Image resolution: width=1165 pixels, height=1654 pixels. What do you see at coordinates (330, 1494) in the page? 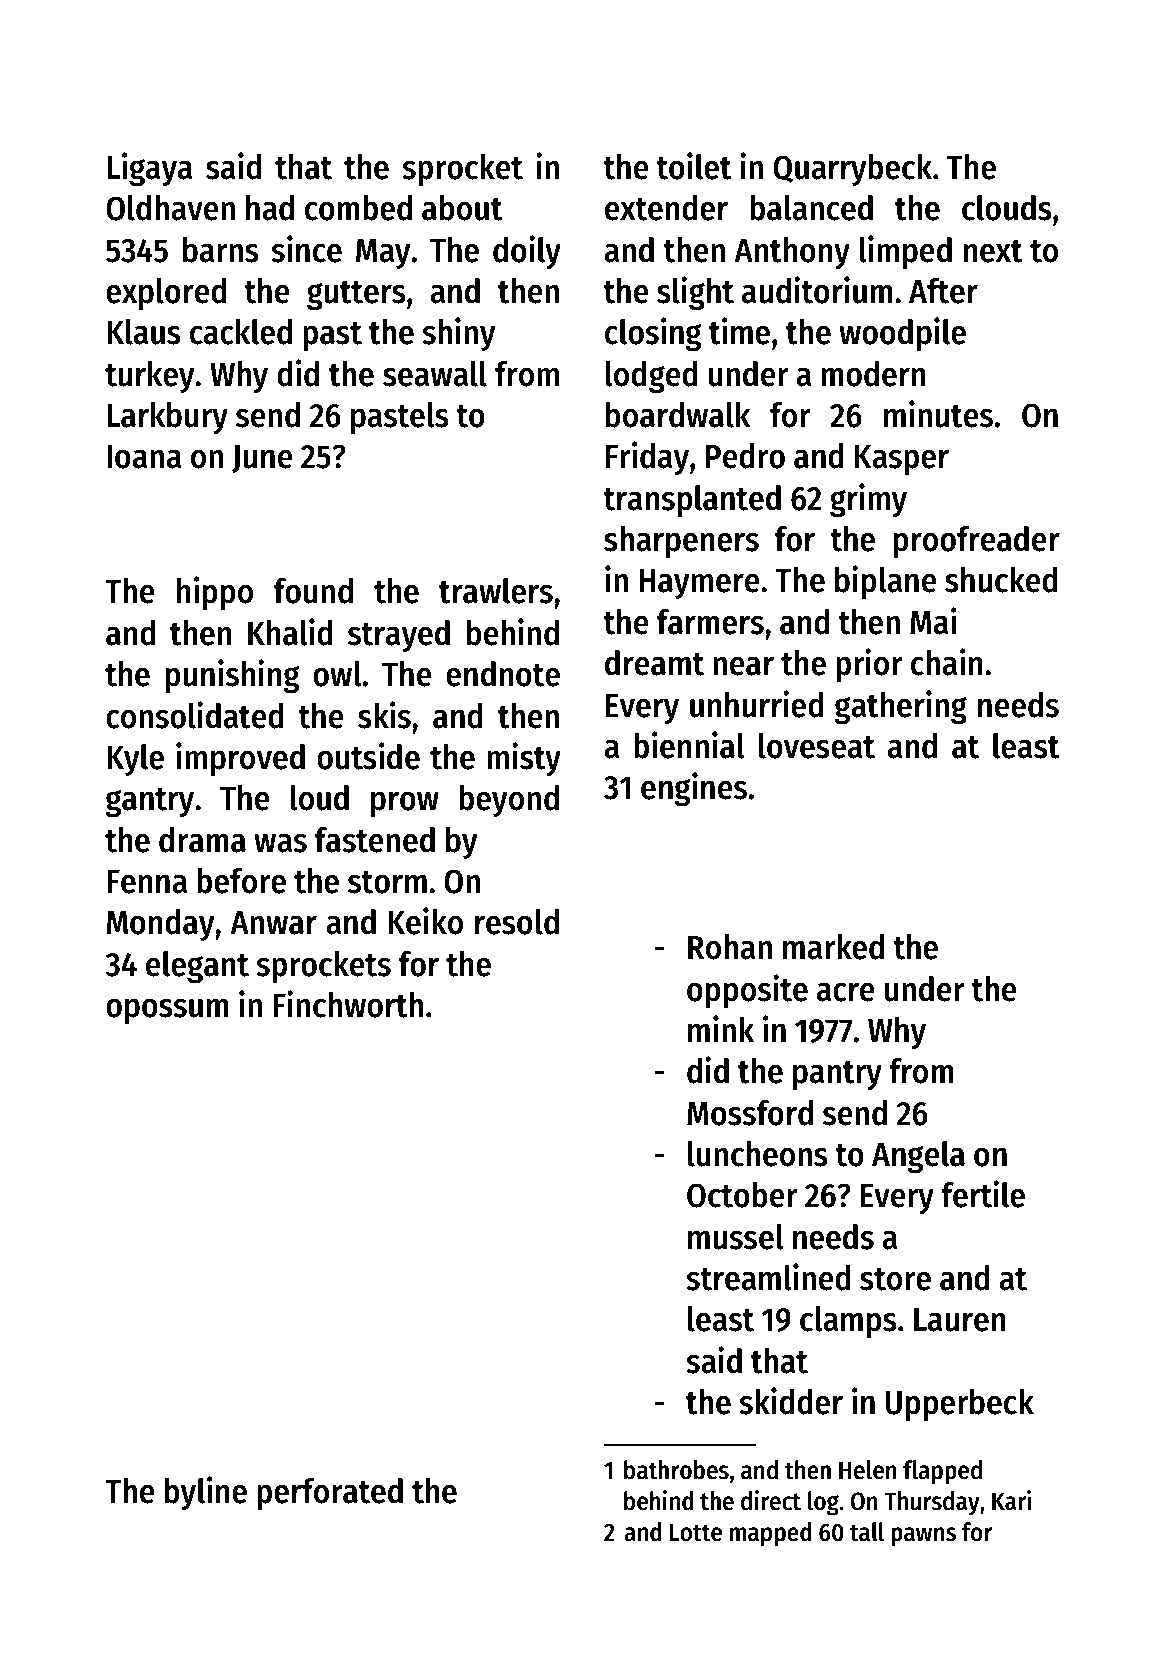
I see `perforated` at bounding box center [330, 1494].
